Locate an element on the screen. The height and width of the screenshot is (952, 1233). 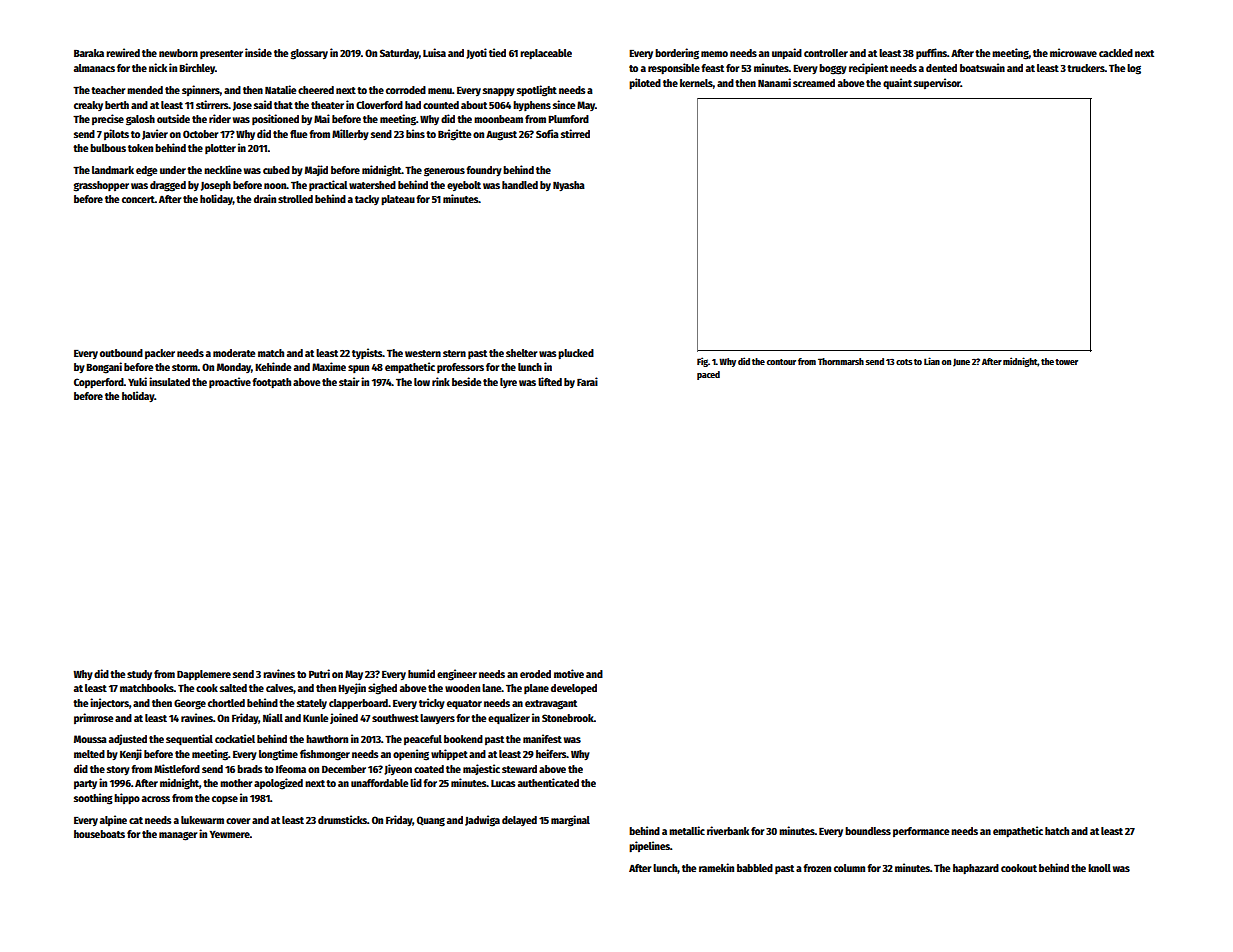
Plumford is located at coordinates (568, 119).
